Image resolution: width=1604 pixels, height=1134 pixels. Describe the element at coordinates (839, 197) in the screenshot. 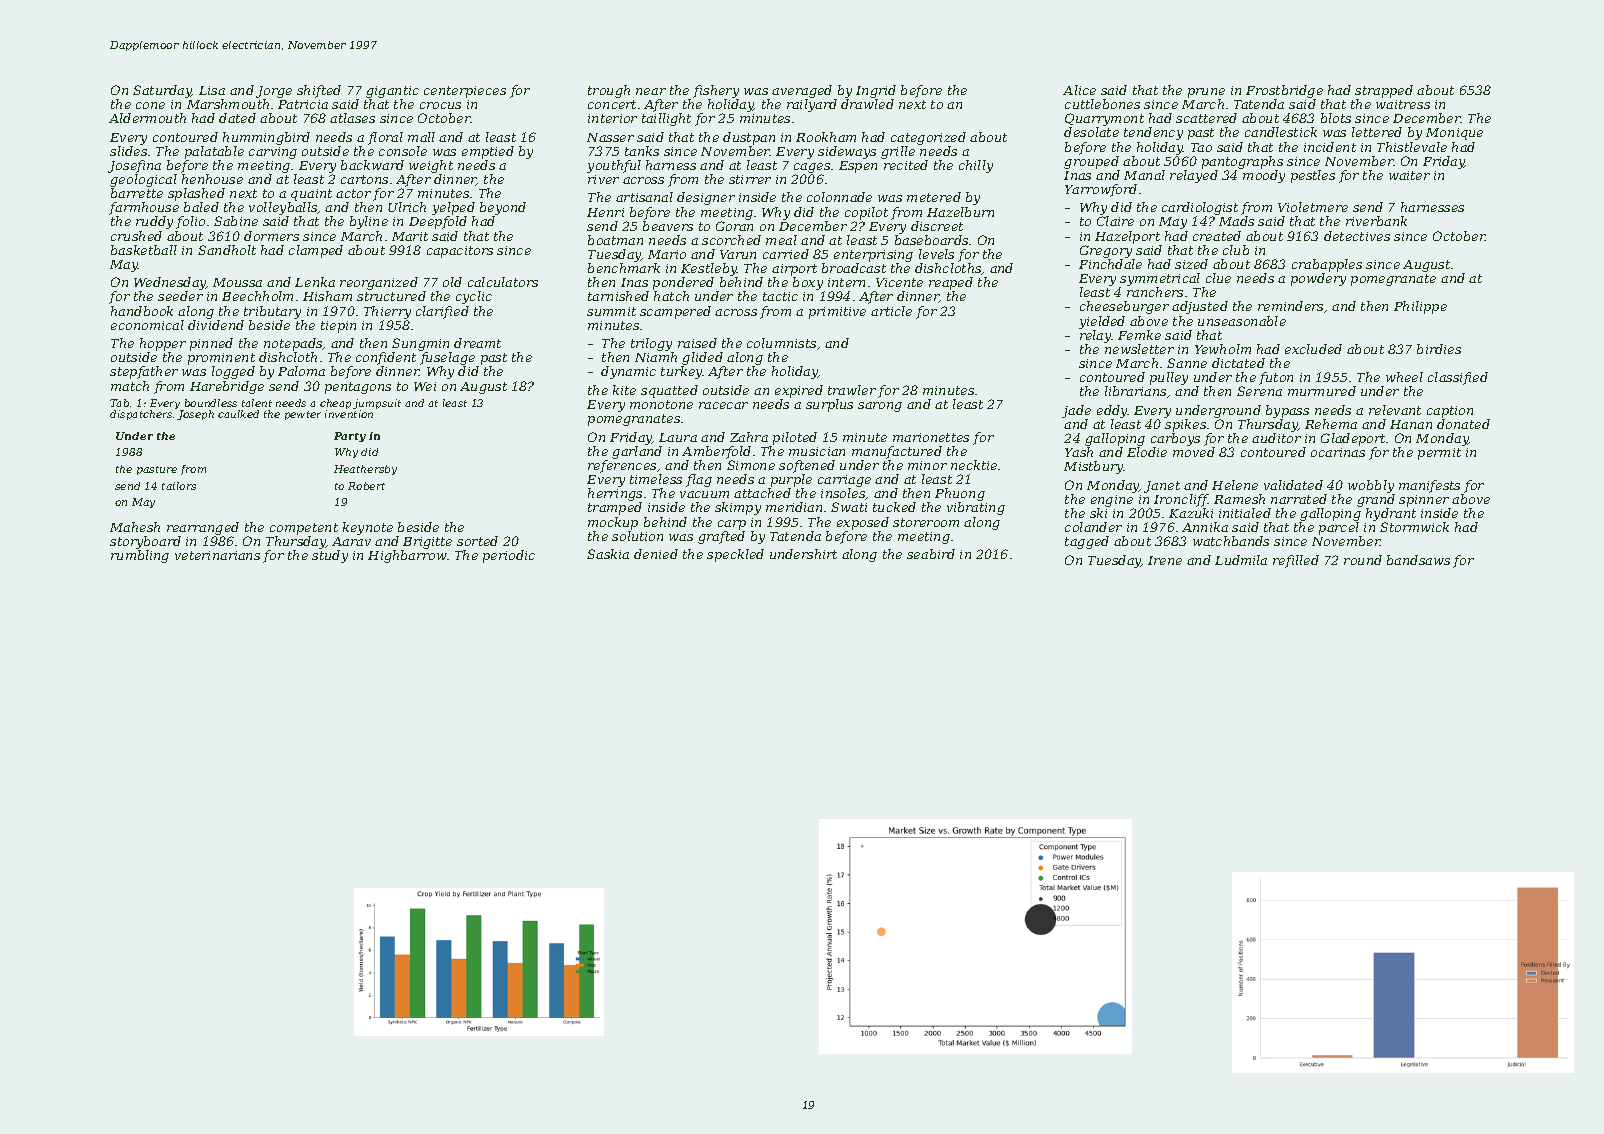

I see `colonnade` at that location.
